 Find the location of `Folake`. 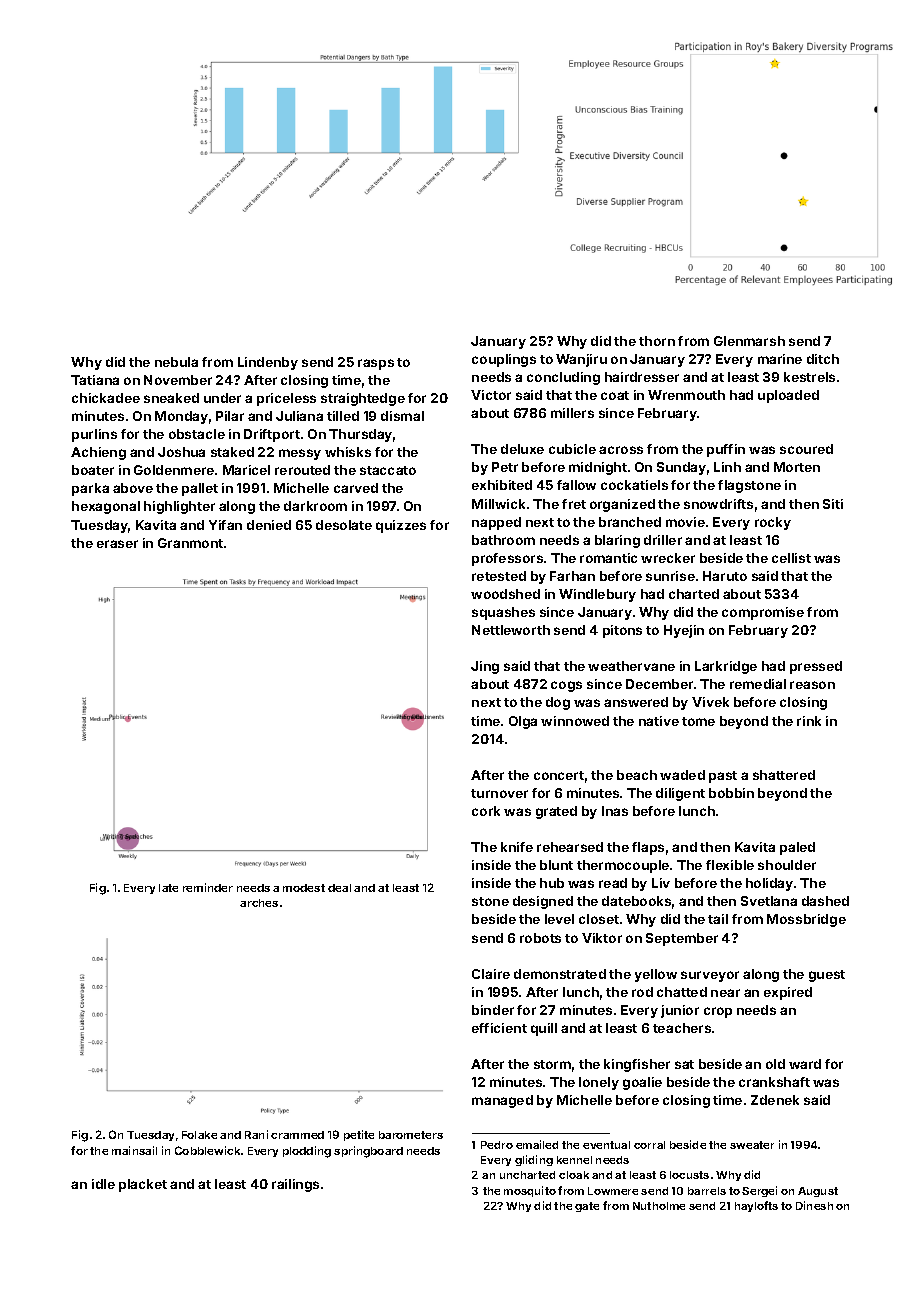

Folake is located at coordinates (199, 1135).
